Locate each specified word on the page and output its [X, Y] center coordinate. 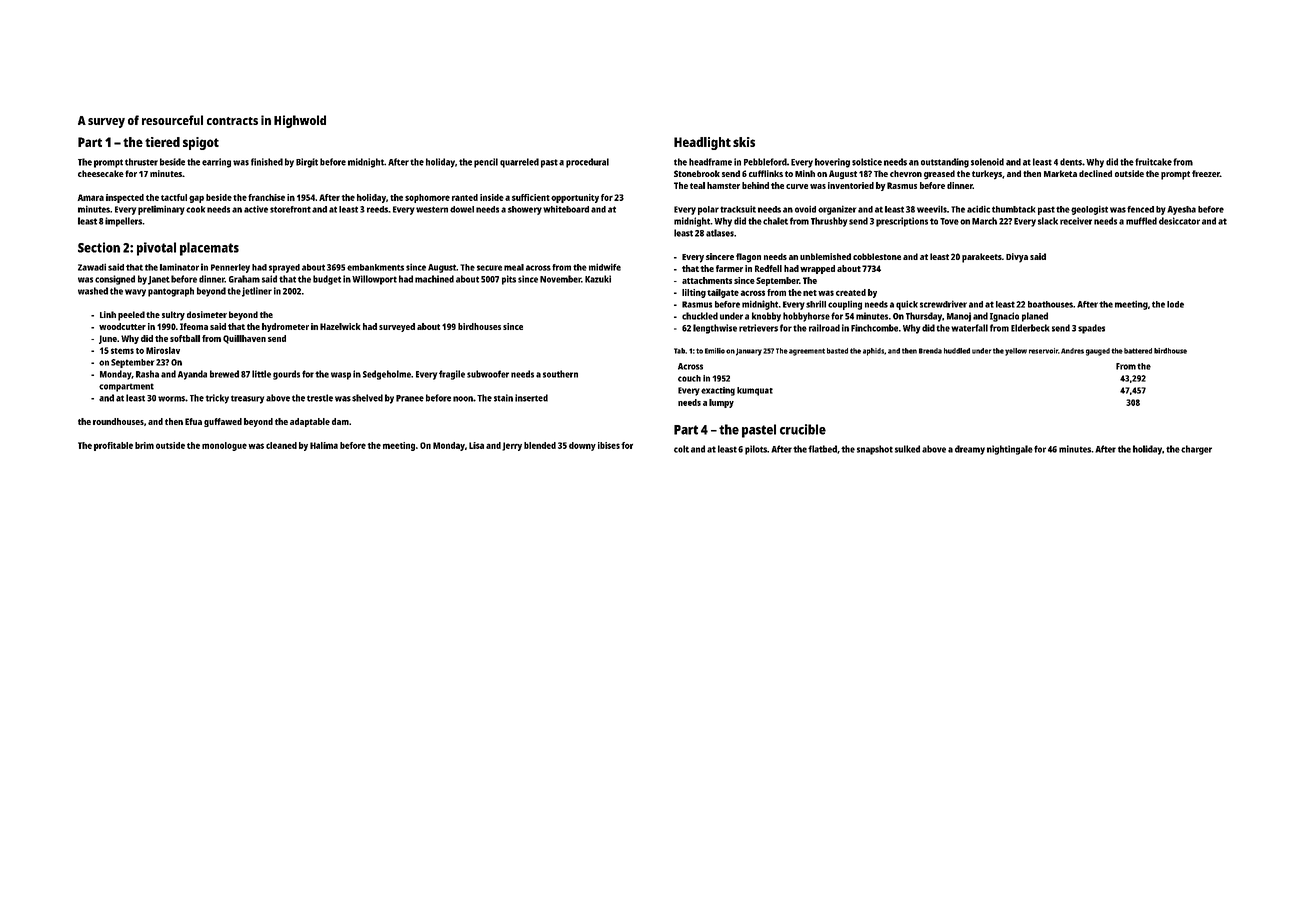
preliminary [161, 210]
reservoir [1043, 351]
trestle [320, 398]
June [108, 339]
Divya [1017, 258]
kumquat [755, 391]
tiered [162, 142]
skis [744, 142]
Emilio [715, 351]
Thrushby [829, 222]
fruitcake [1153, 162]
